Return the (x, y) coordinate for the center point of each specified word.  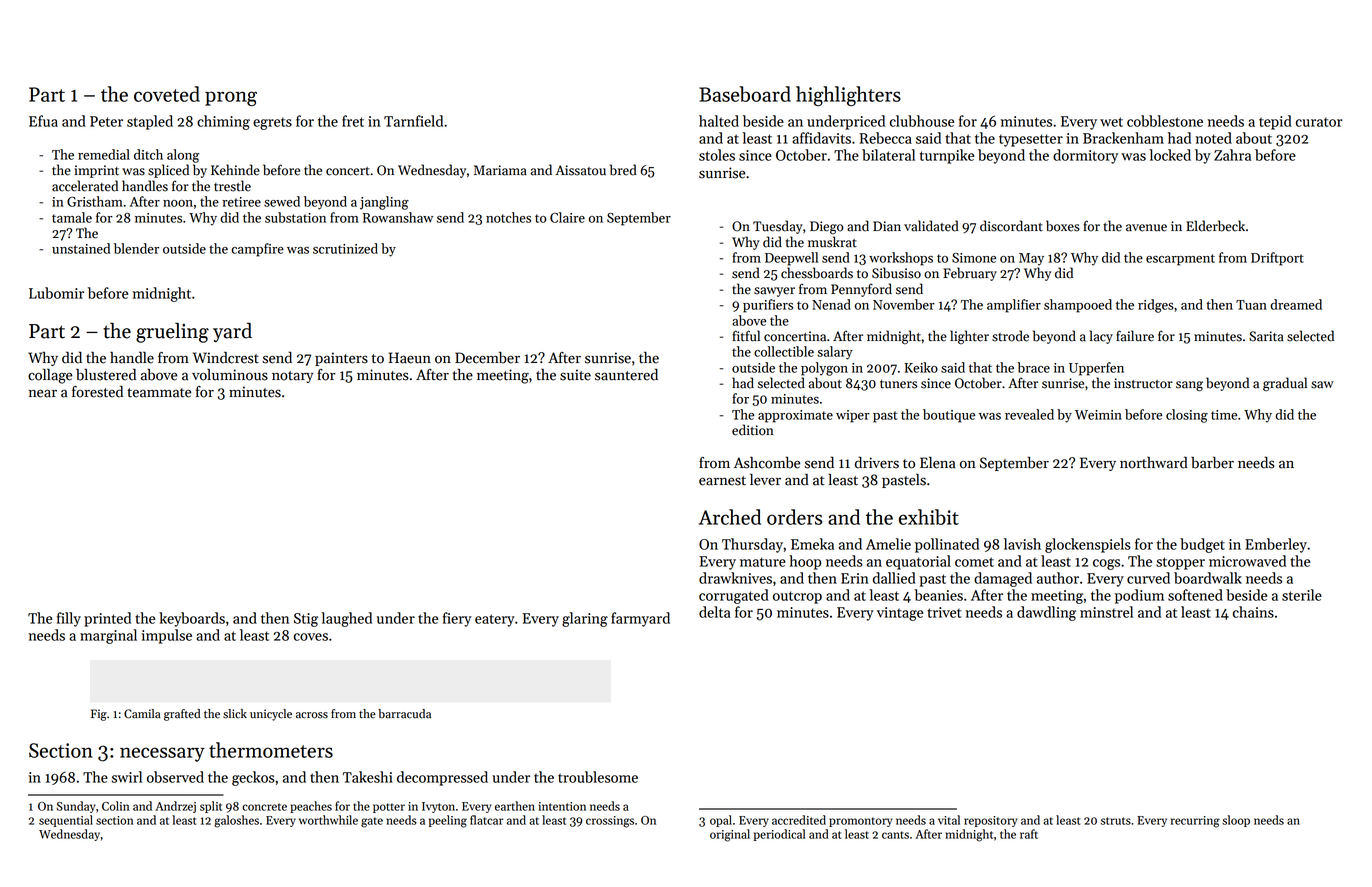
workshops (901, 259)
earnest (722, 481)
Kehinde (235, 170)
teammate (159, 393)
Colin (115, 806)
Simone (974, 258)
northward (1154, 462)
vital (949, 820)
